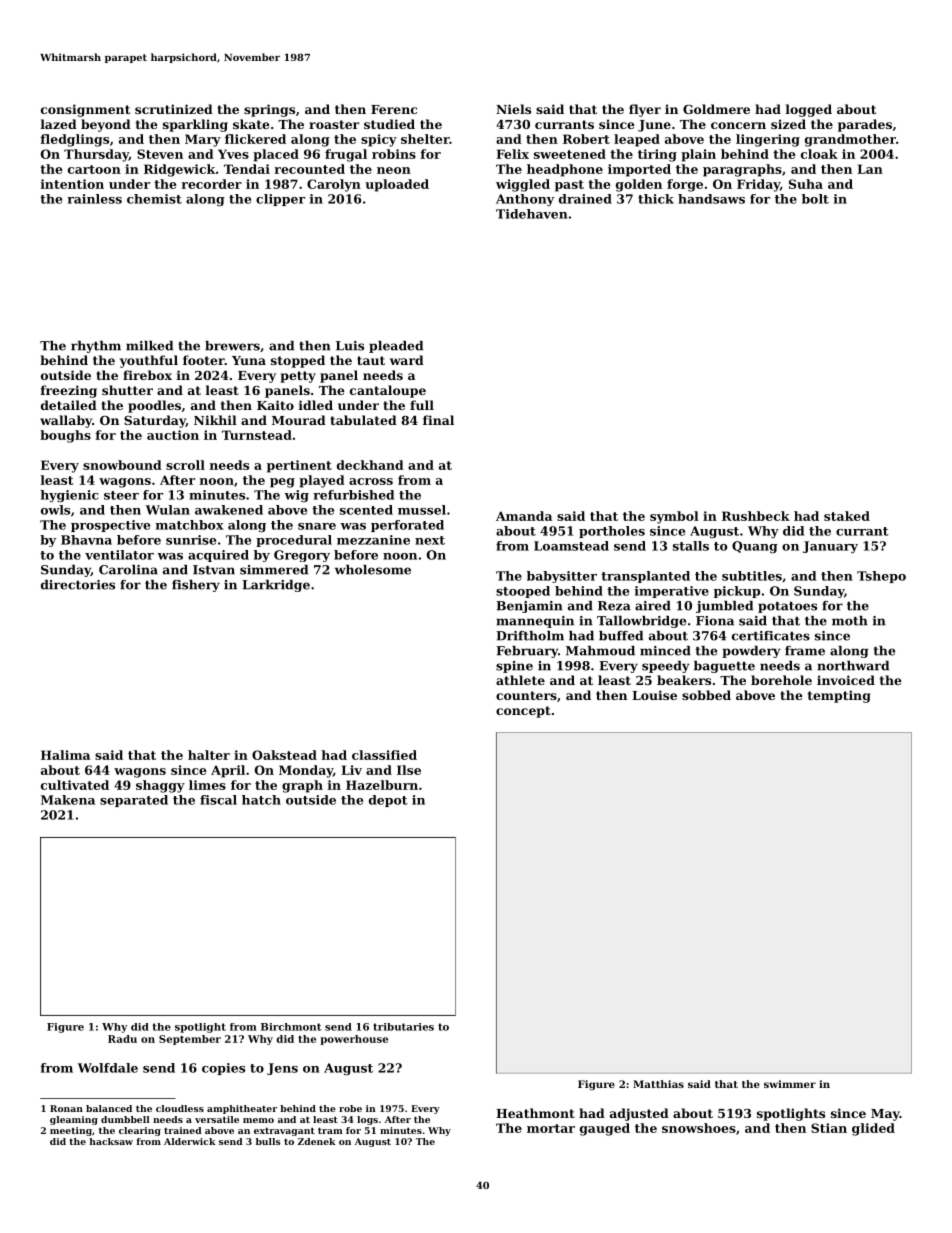 The width and height of the document is (952, 1233). I want to click on rhythm, so click(96, 347).
